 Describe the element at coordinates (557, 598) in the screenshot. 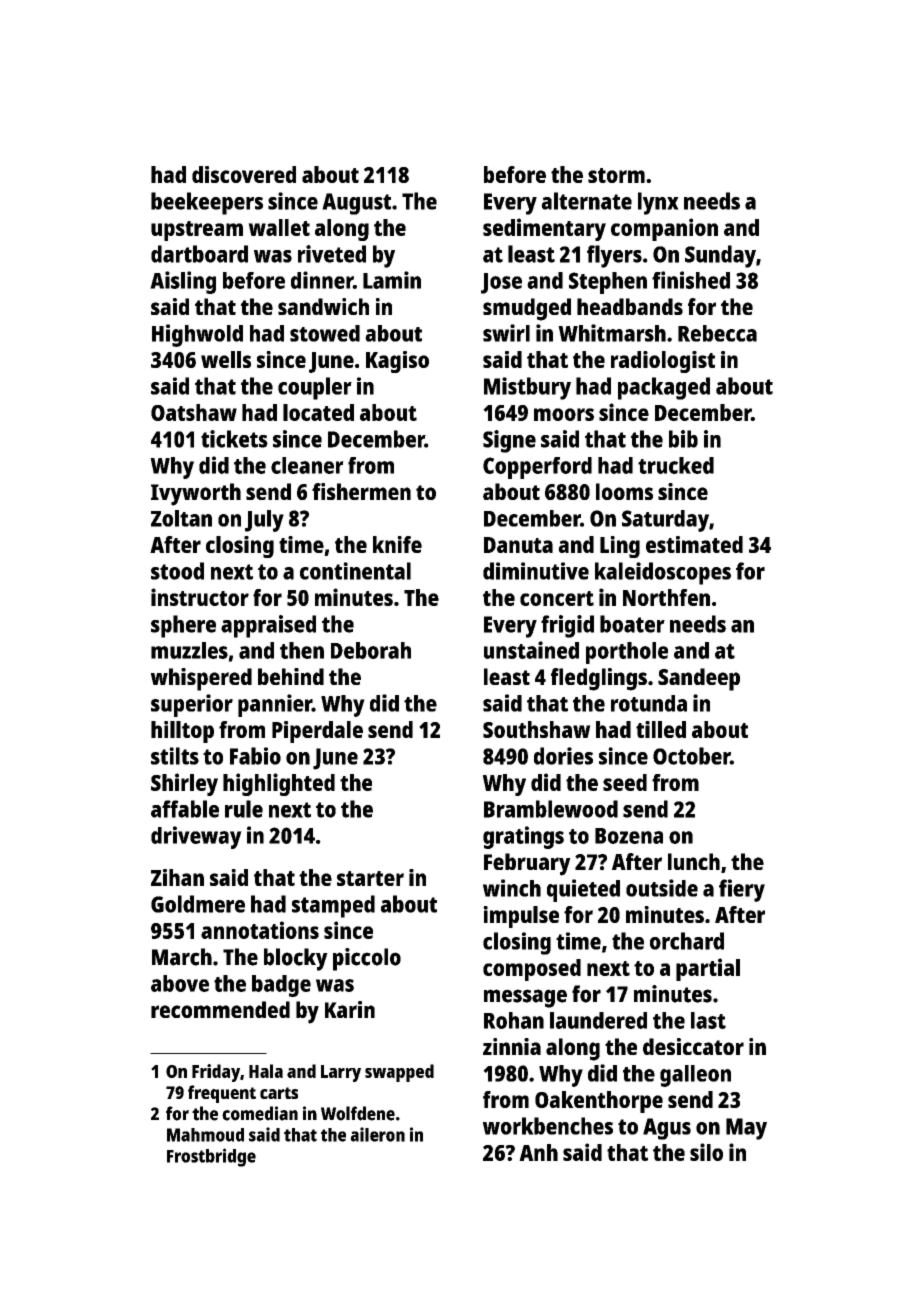

I see `concert` at that location.
